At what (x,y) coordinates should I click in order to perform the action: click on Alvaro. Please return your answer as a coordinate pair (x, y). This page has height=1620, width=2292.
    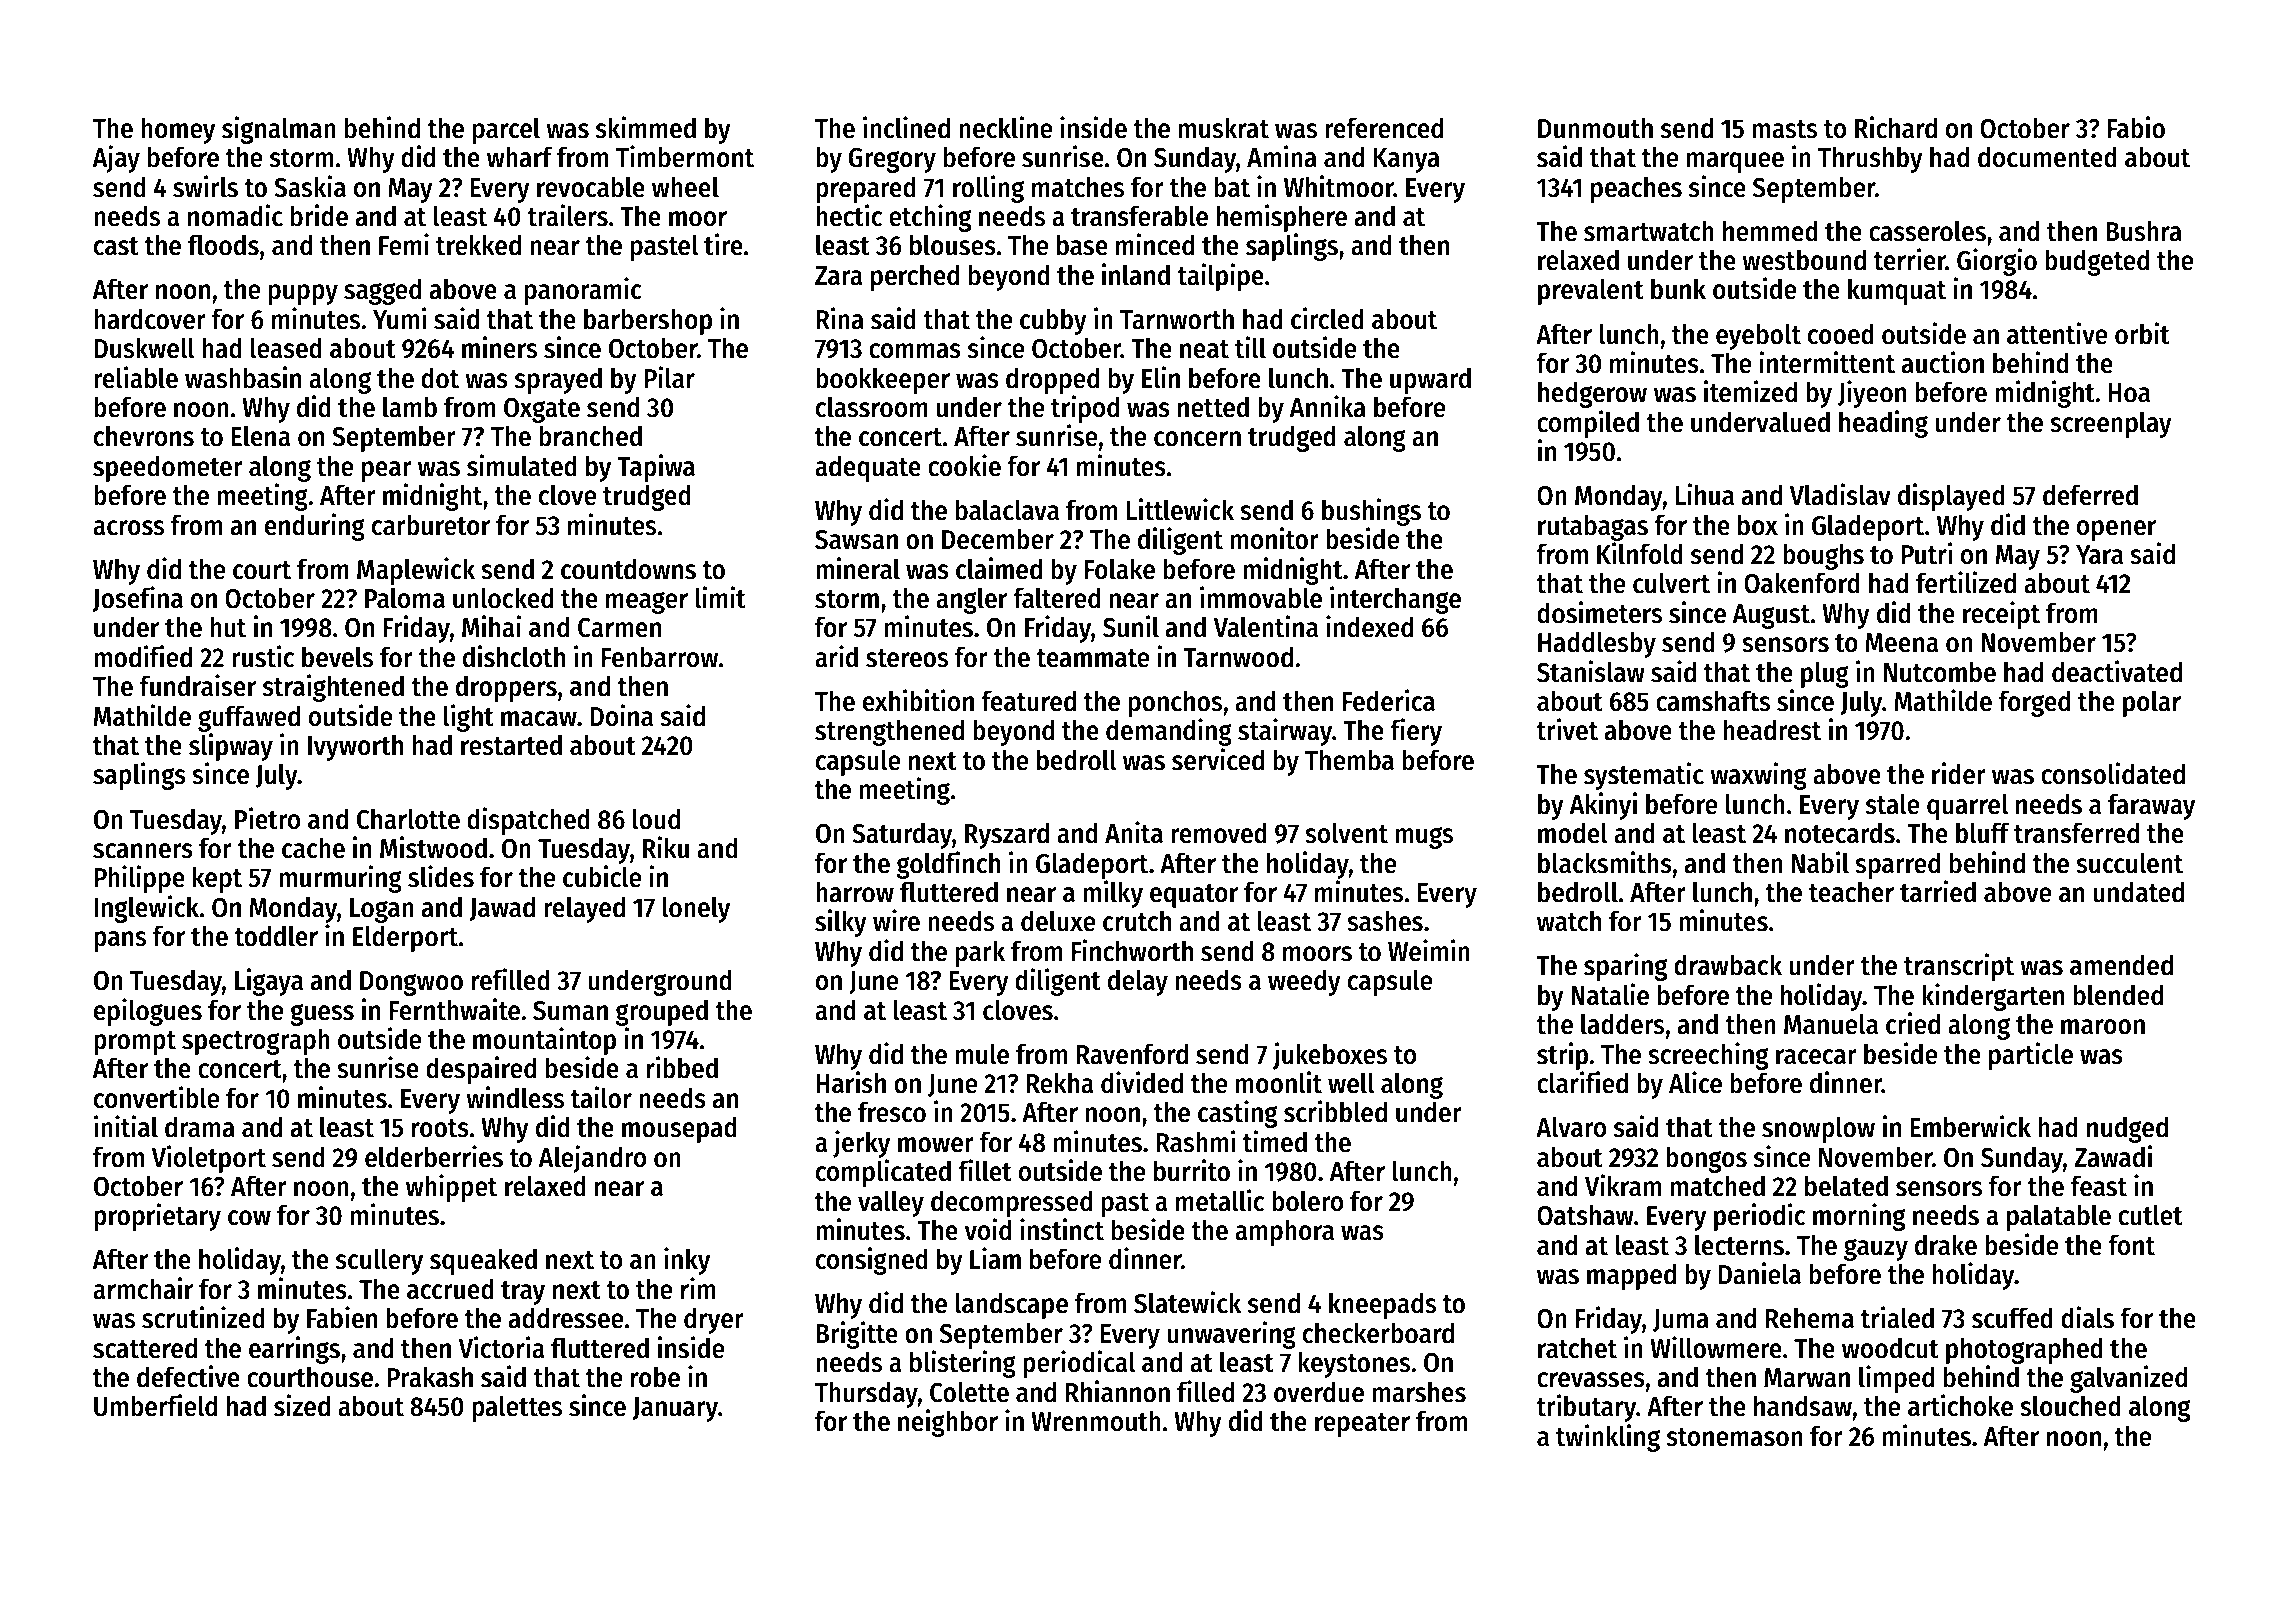
    Looking at the image, I should click on (1571, 1127).
